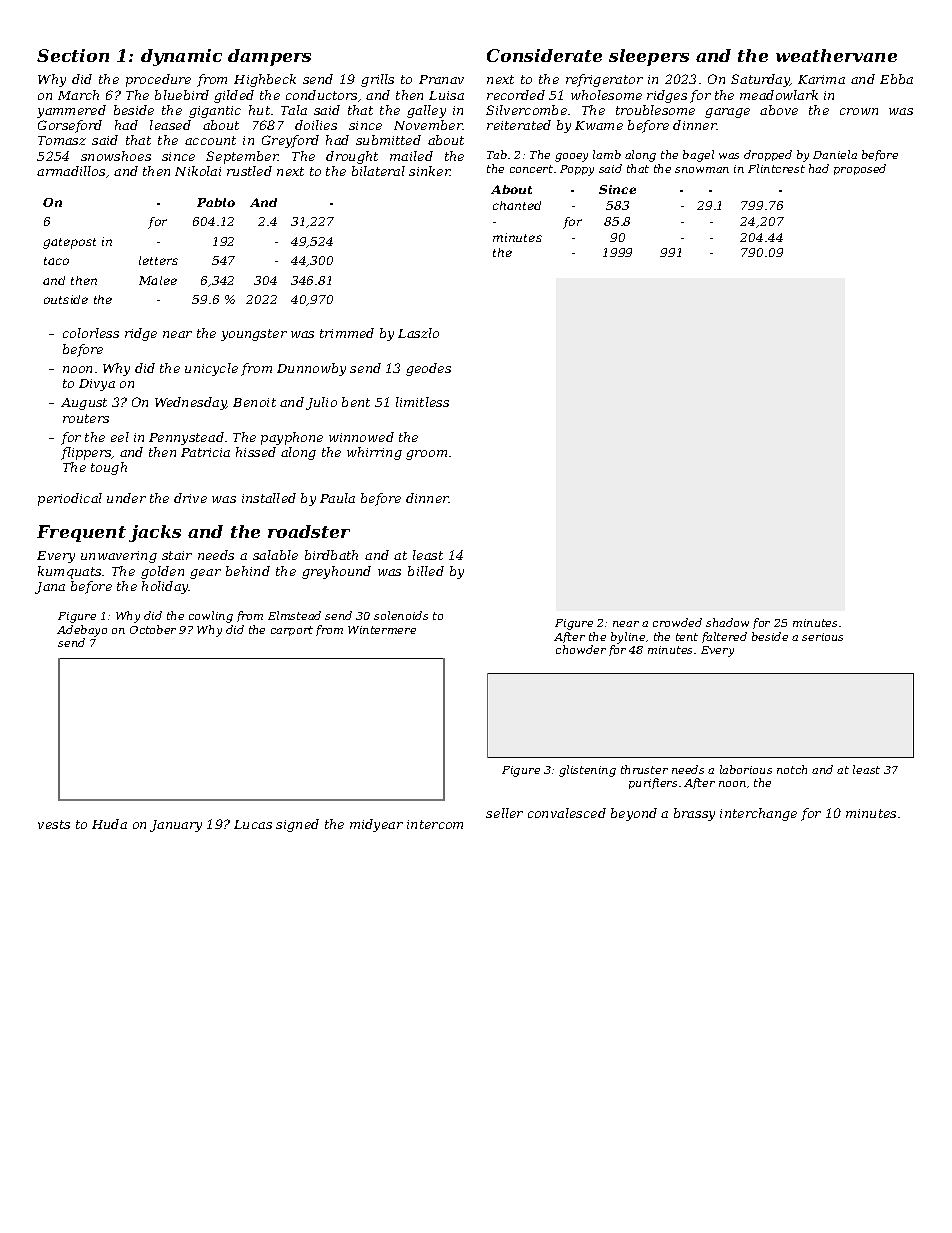  Describe the element at coordinates (71, 171) in the screenshot. I see `armadillos` at that location.
